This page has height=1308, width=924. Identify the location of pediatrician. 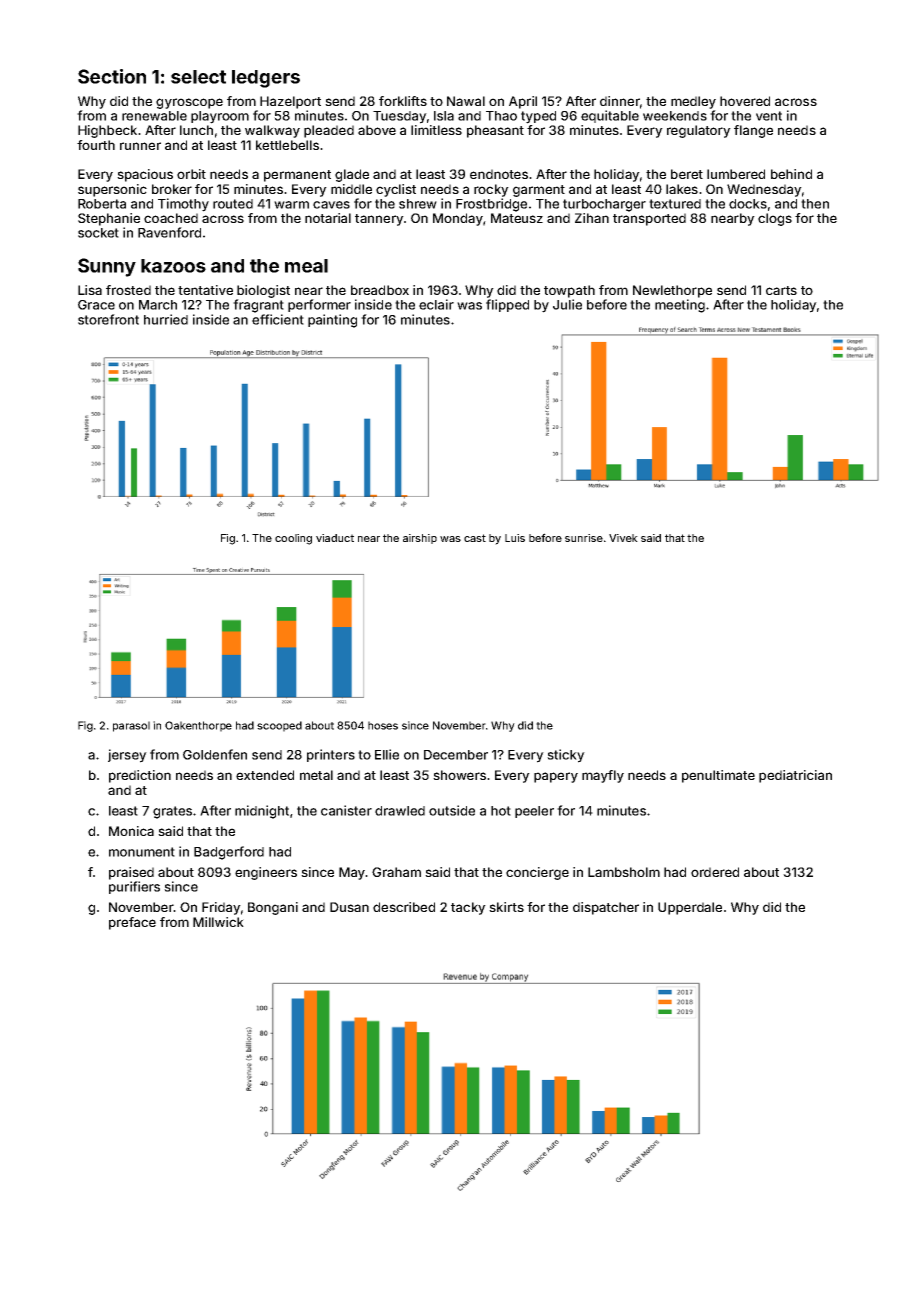
(795, 776).
